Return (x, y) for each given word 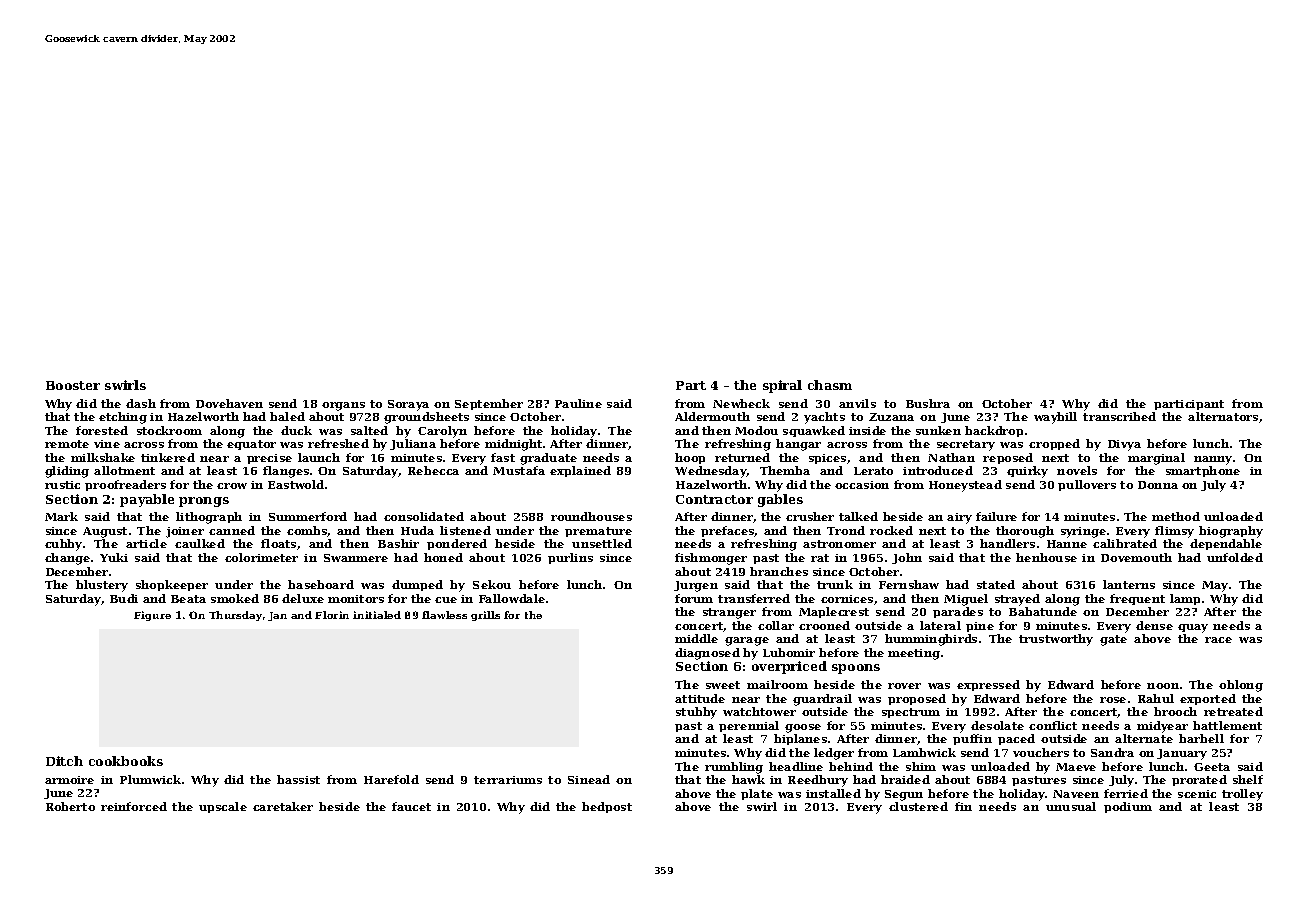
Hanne (1067, 544)
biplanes (800, 739)
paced (1016, 739)
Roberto (70, 806)
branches (779, 571)
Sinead (589, 779)
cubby (63, 545)
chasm (830, 385)
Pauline (578, 403)
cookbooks (126, 761)
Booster (73, 385)
